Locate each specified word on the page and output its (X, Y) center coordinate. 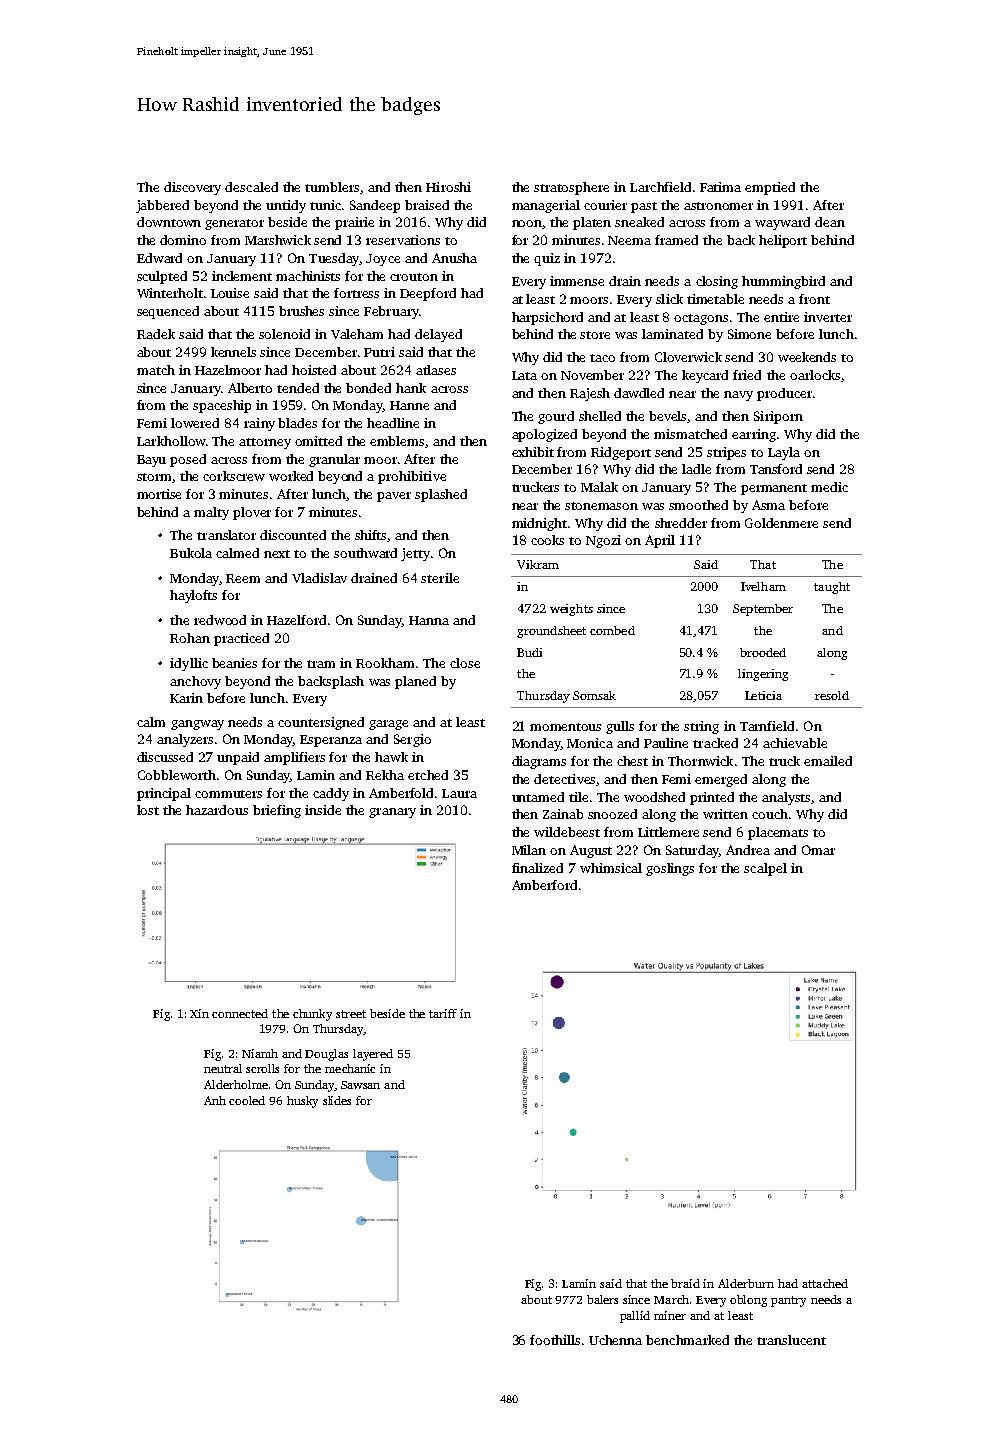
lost (148, 810)
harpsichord (547, 318)
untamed (538, 797)
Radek (156, 334)
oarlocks (815, 375)
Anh (215, 1100)
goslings (670, 869)
